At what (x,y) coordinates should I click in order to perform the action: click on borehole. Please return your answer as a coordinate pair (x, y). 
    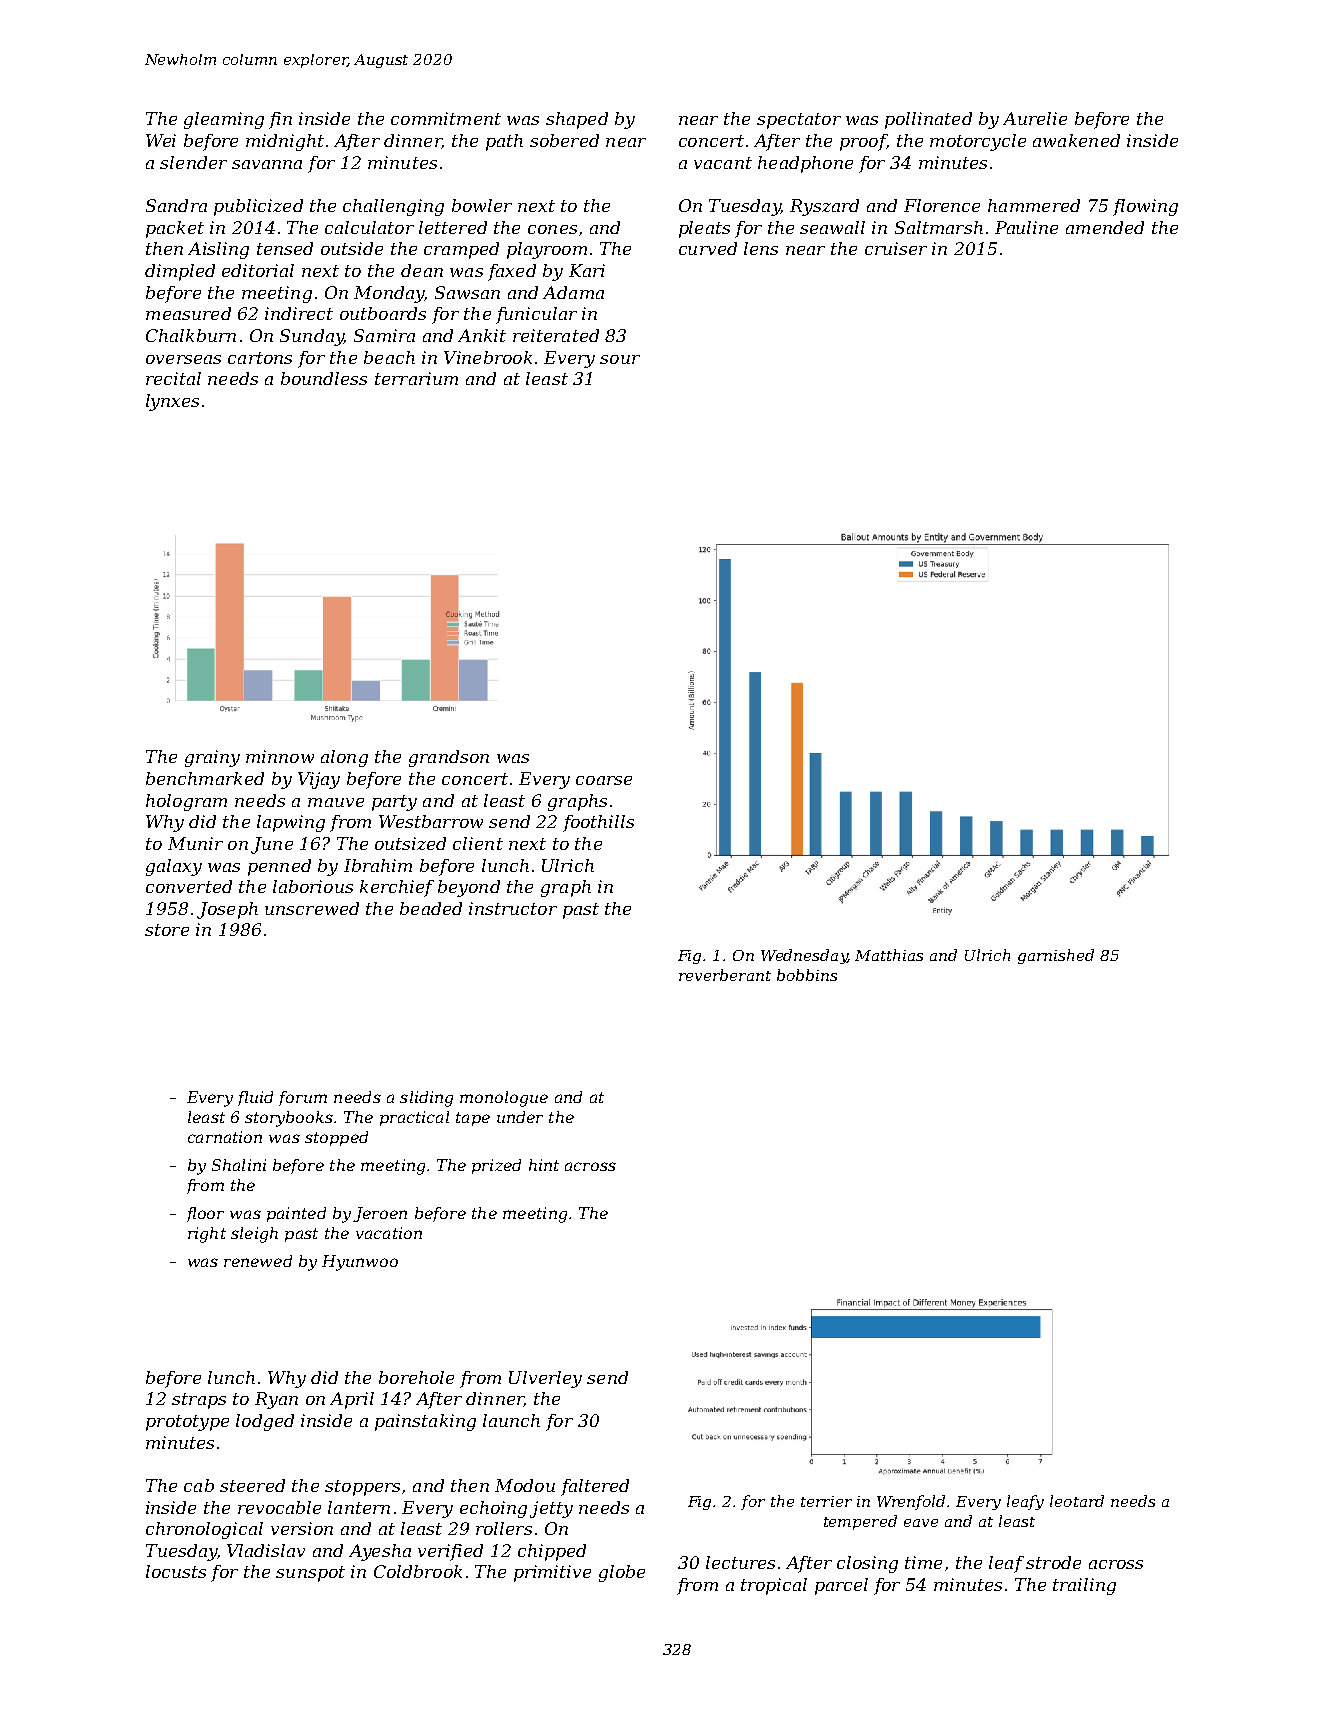
    Looking at the image, I should click on (416, 1377).
